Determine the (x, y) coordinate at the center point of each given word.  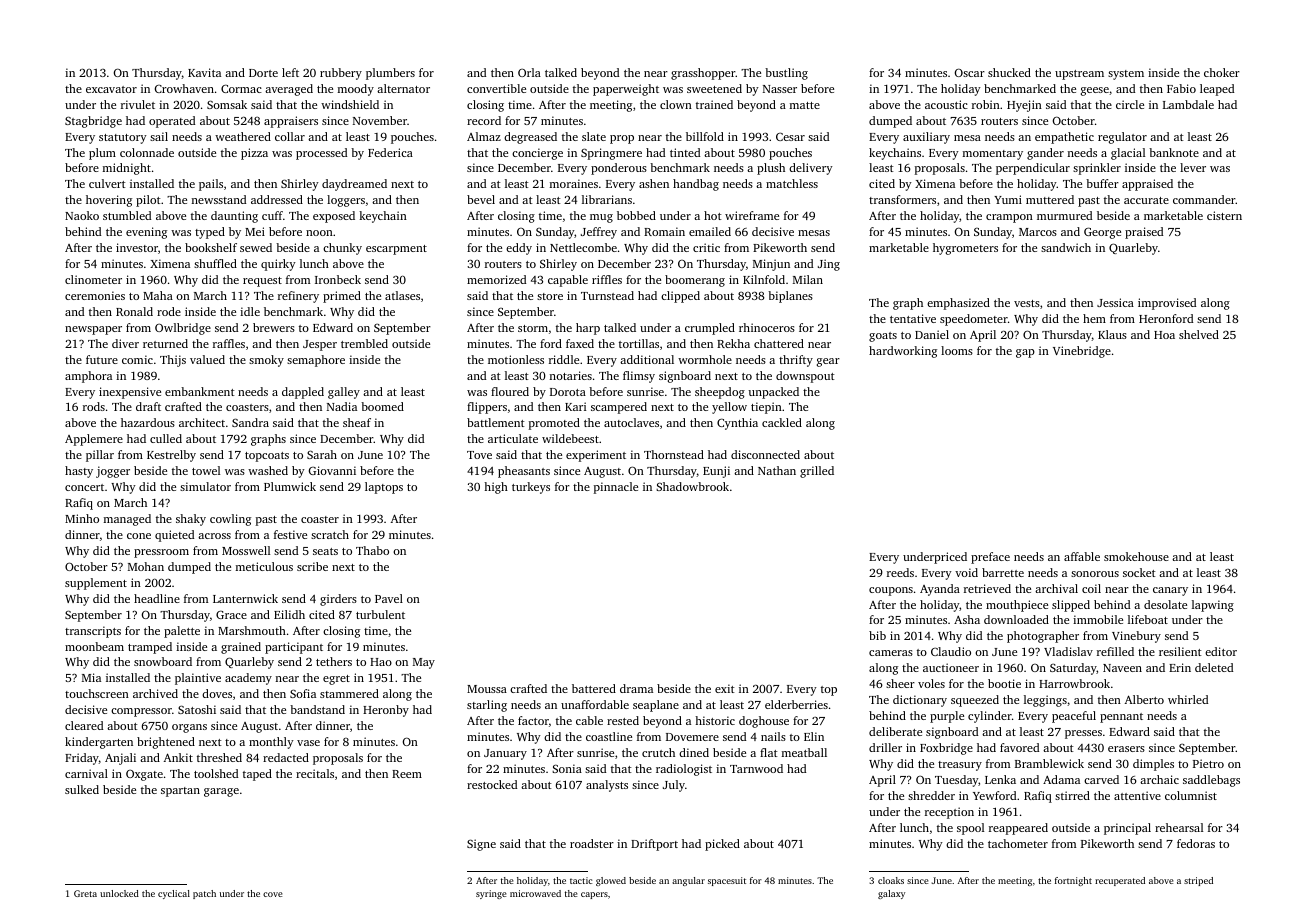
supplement (96, 584)
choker (1222, 72)
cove (273, 894)
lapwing (1213, 606)
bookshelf (211, 247)
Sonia (567, 768)
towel (206, 470)
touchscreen (97, 693)
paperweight (626, 90)
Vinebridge (1082, 352)
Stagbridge (93, 122)
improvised (1167, 304)
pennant (1121, 718)
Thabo (372, 550)
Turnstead (607, 295)
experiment (596, 456)
